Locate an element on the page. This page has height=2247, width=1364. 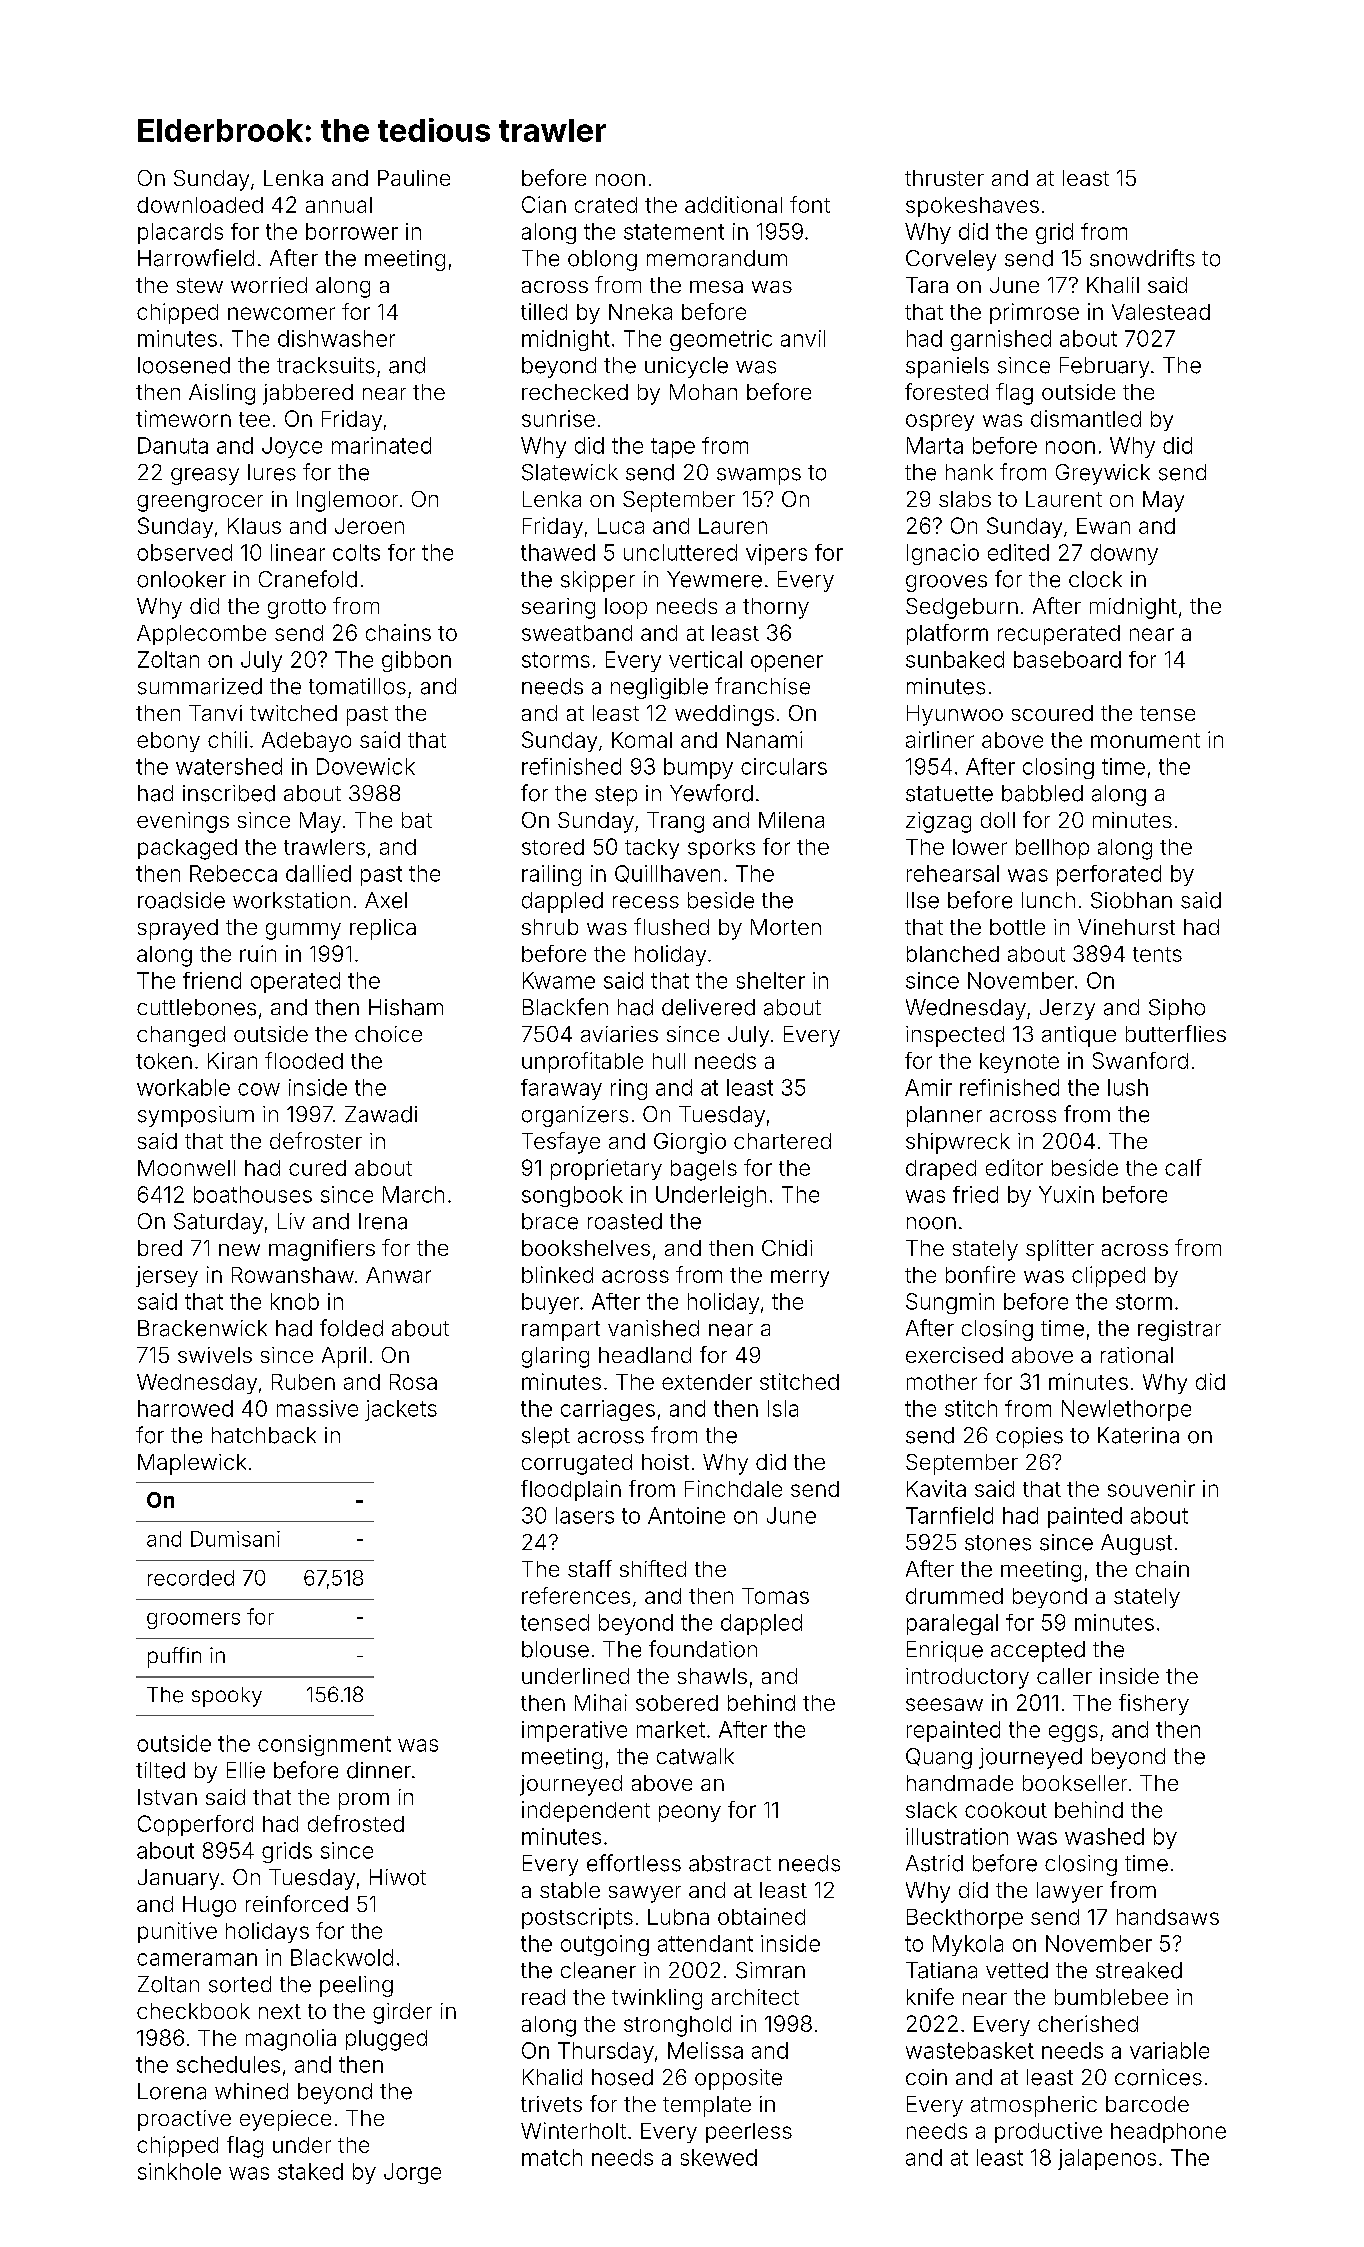
downy is located at coordinates (1124, 554).
